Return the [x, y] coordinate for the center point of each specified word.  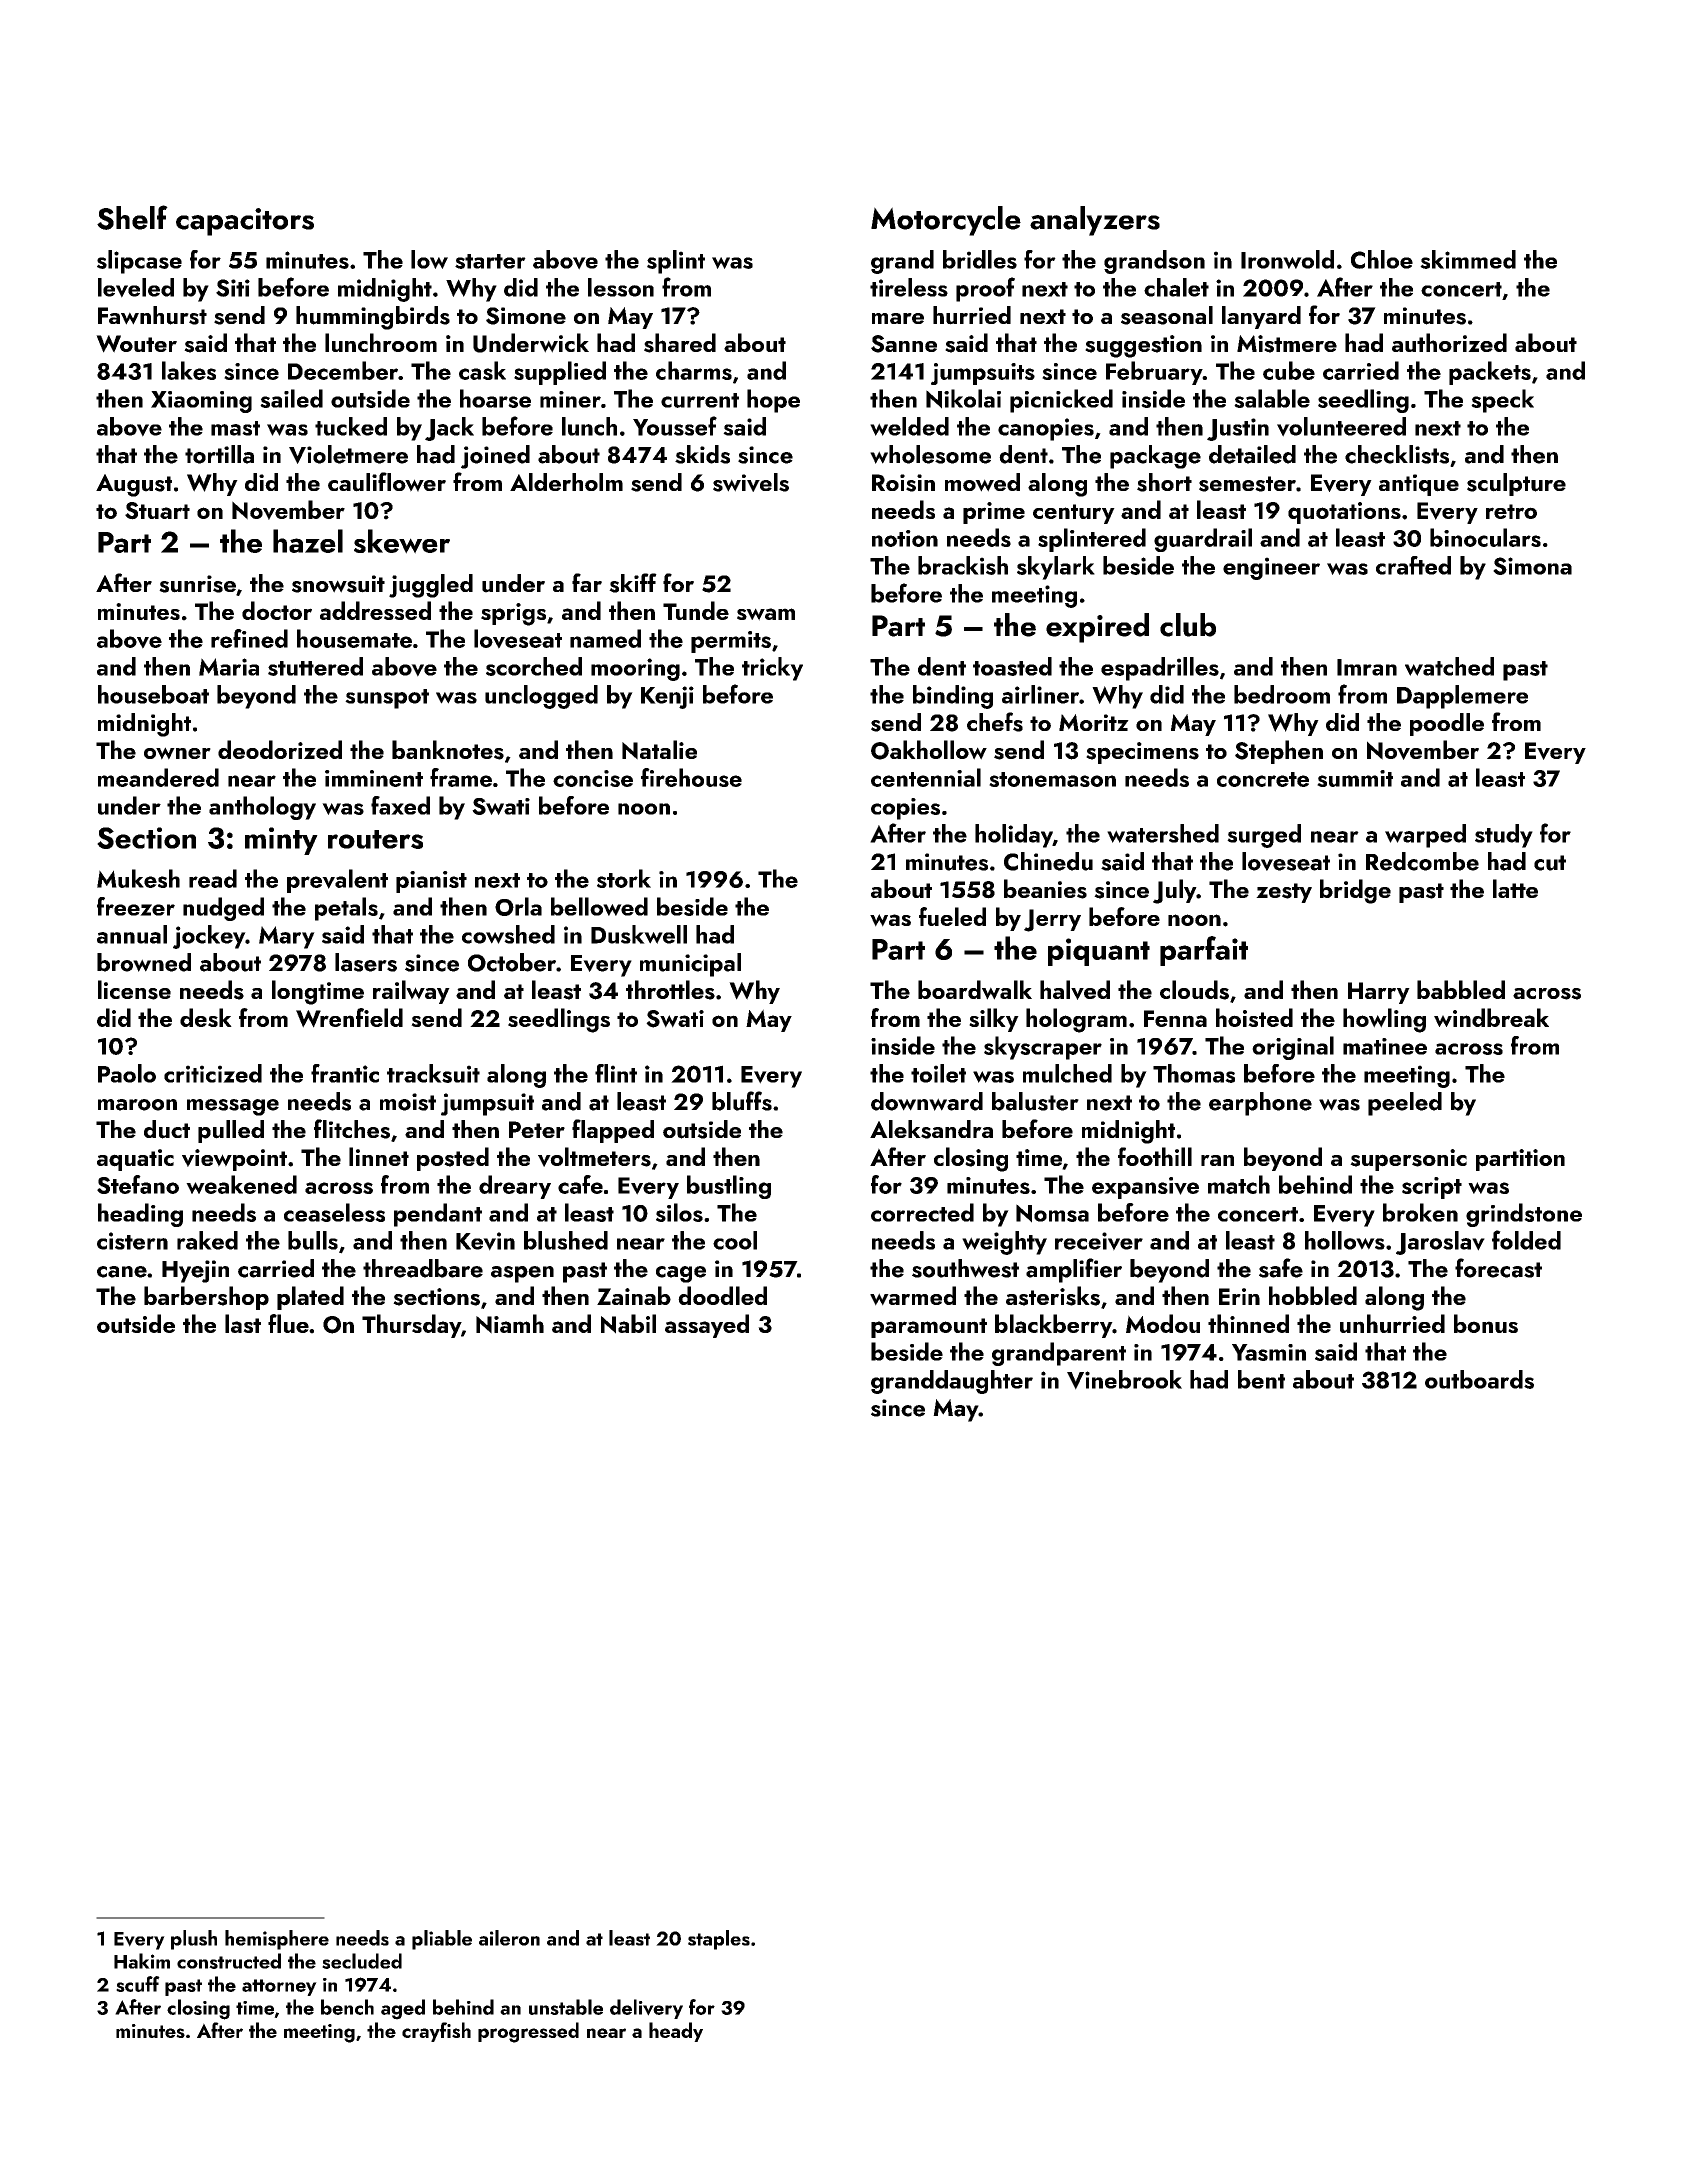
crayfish [436, 2032]
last [243, 1323]
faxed [400, 805]
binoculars [1485, 537]
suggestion [1143, 346]
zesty [1284, 893]
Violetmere [348, 454]
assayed [707, 1326]
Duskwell [639, 934]
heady [676, 2032]
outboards [1479, 1379]
